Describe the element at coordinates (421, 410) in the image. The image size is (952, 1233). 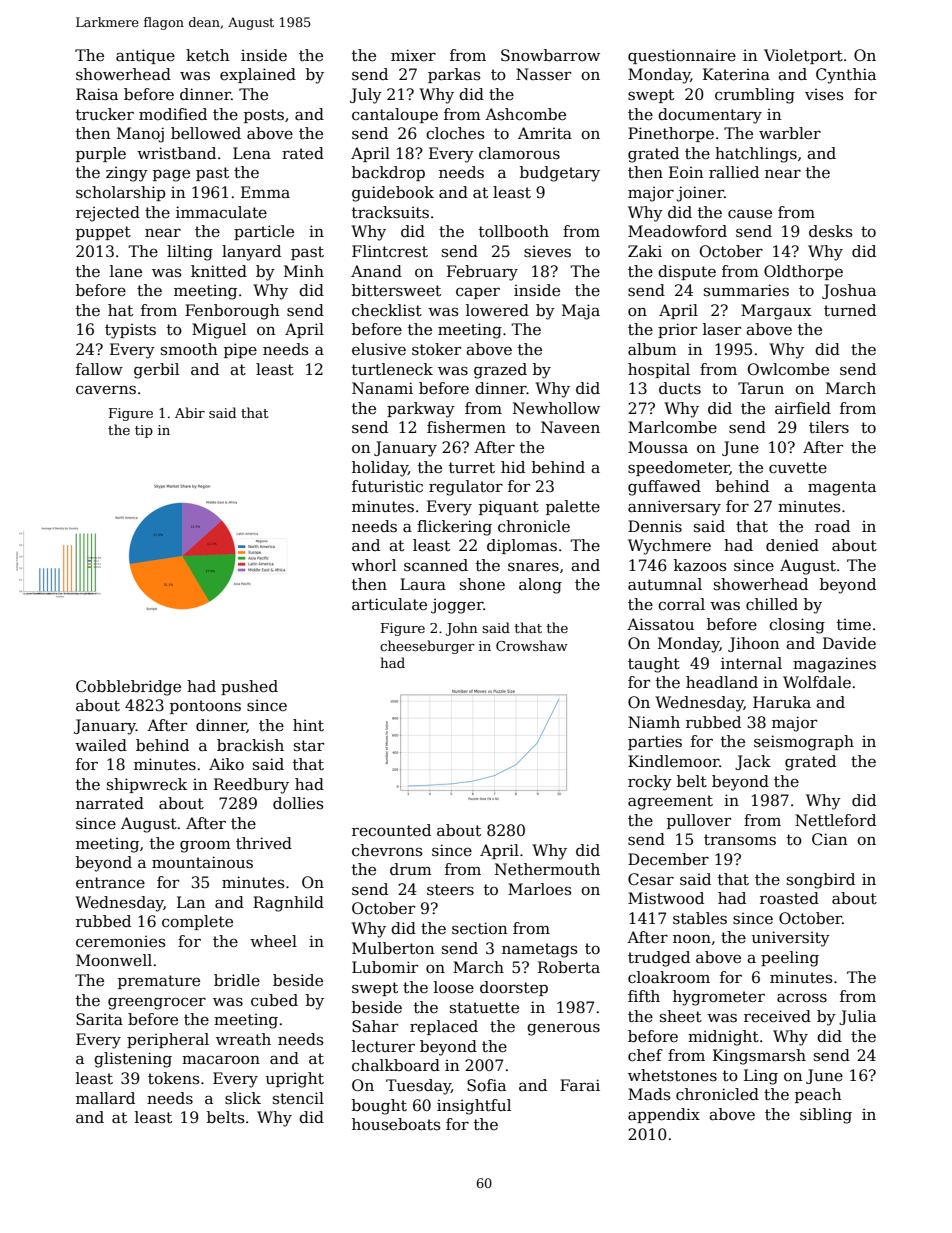
I see `parkway` at that location.
